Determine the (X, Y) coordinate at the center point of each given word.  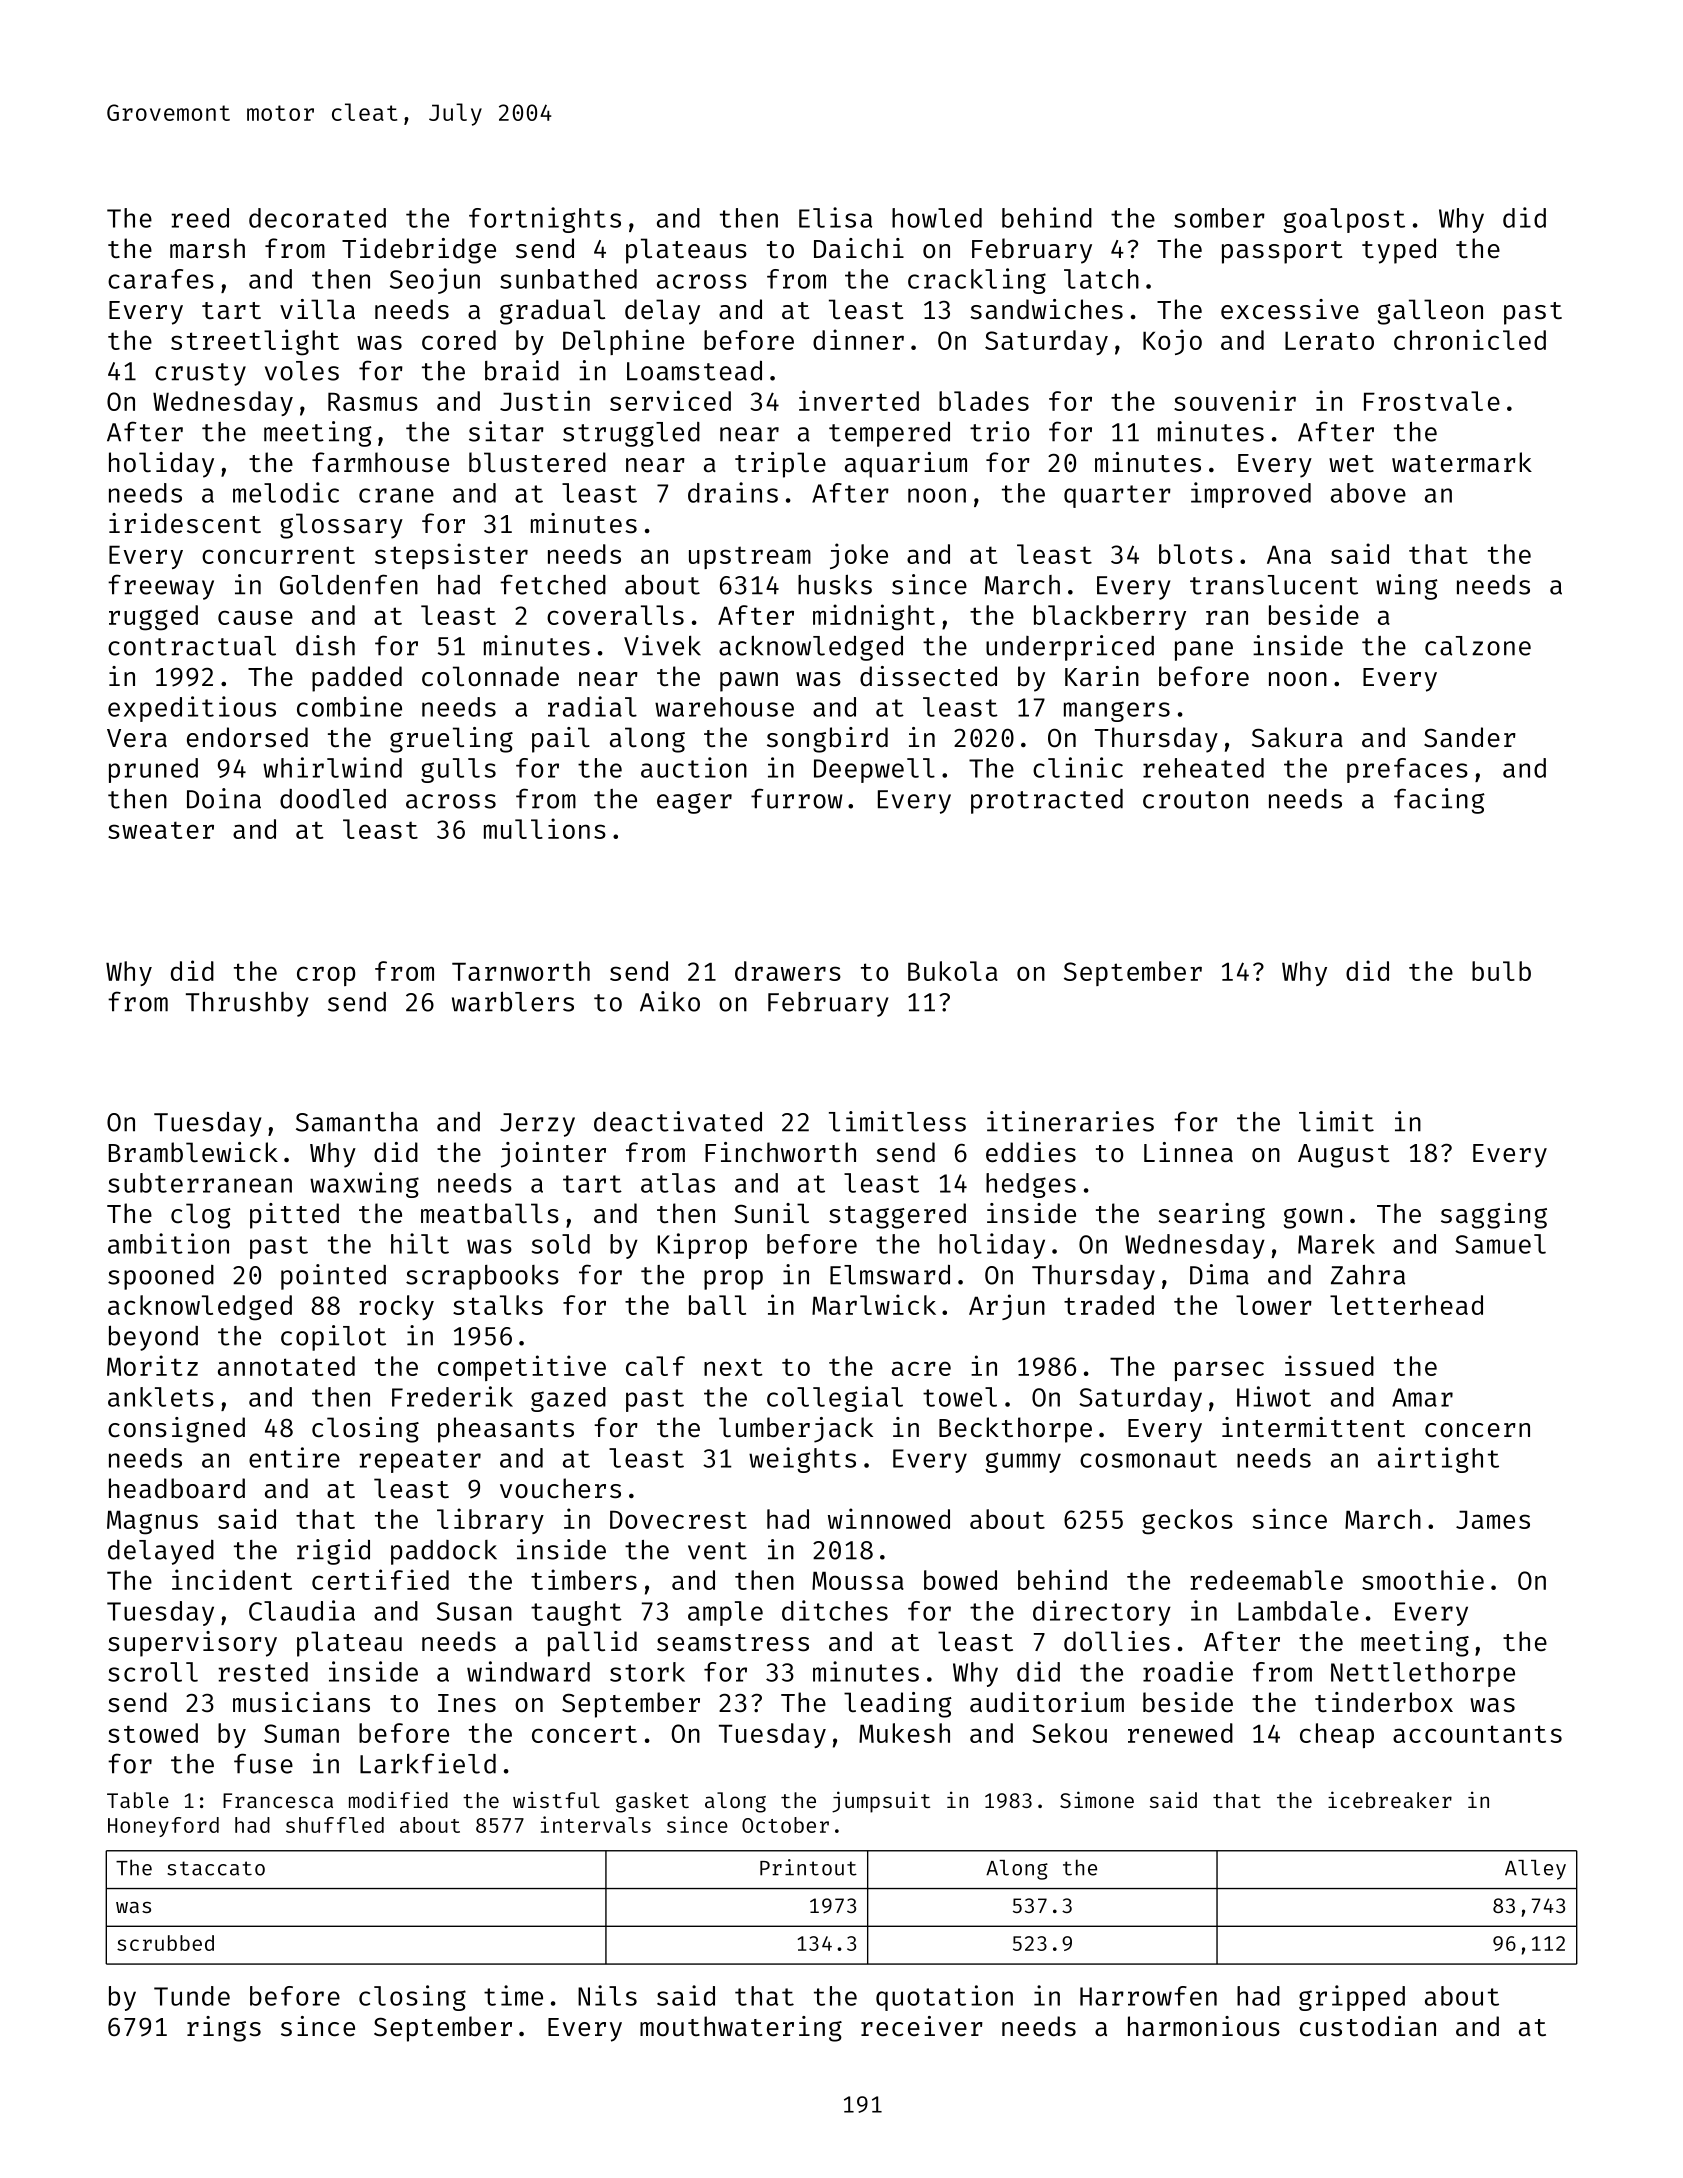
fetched (553, 584)
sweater (161, 830)
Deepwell (874, 770)
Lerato (1329, 340)
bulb (1501, 971)
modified (398, 1799)
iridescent (185, 523)
